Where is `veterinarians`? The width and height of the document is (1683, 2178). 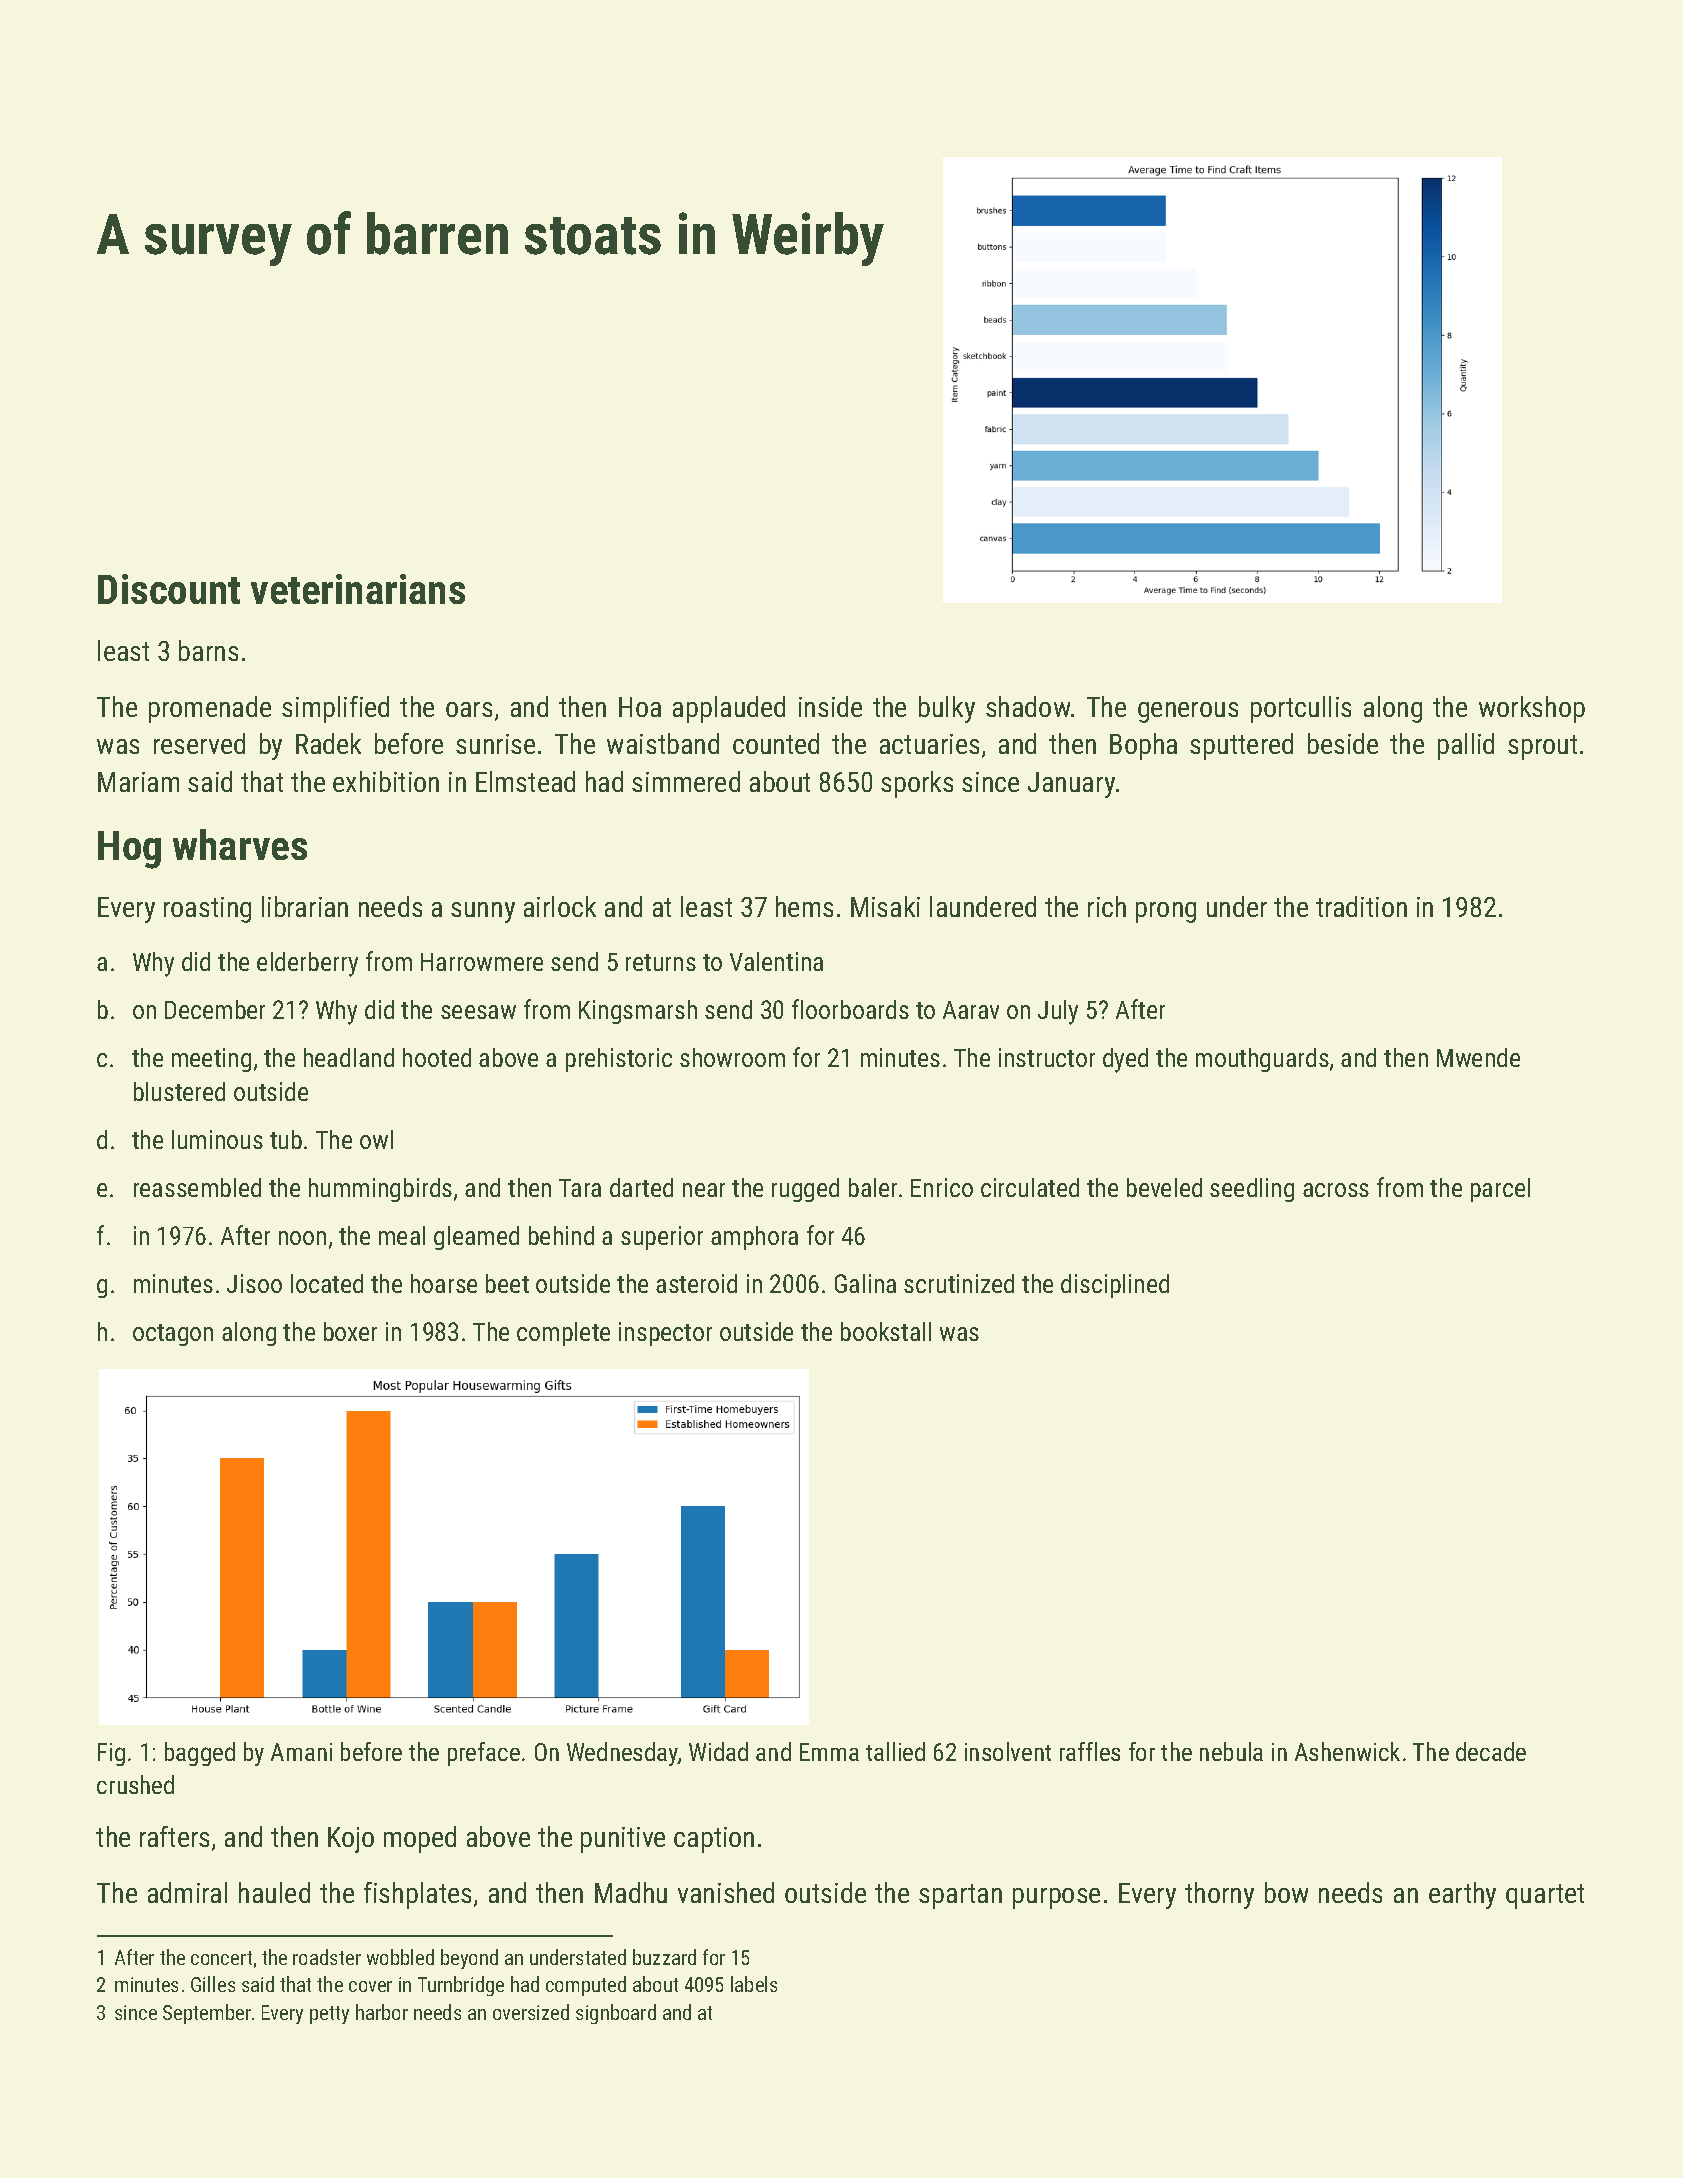 veterinarians is located at coordinates (358, 589).
